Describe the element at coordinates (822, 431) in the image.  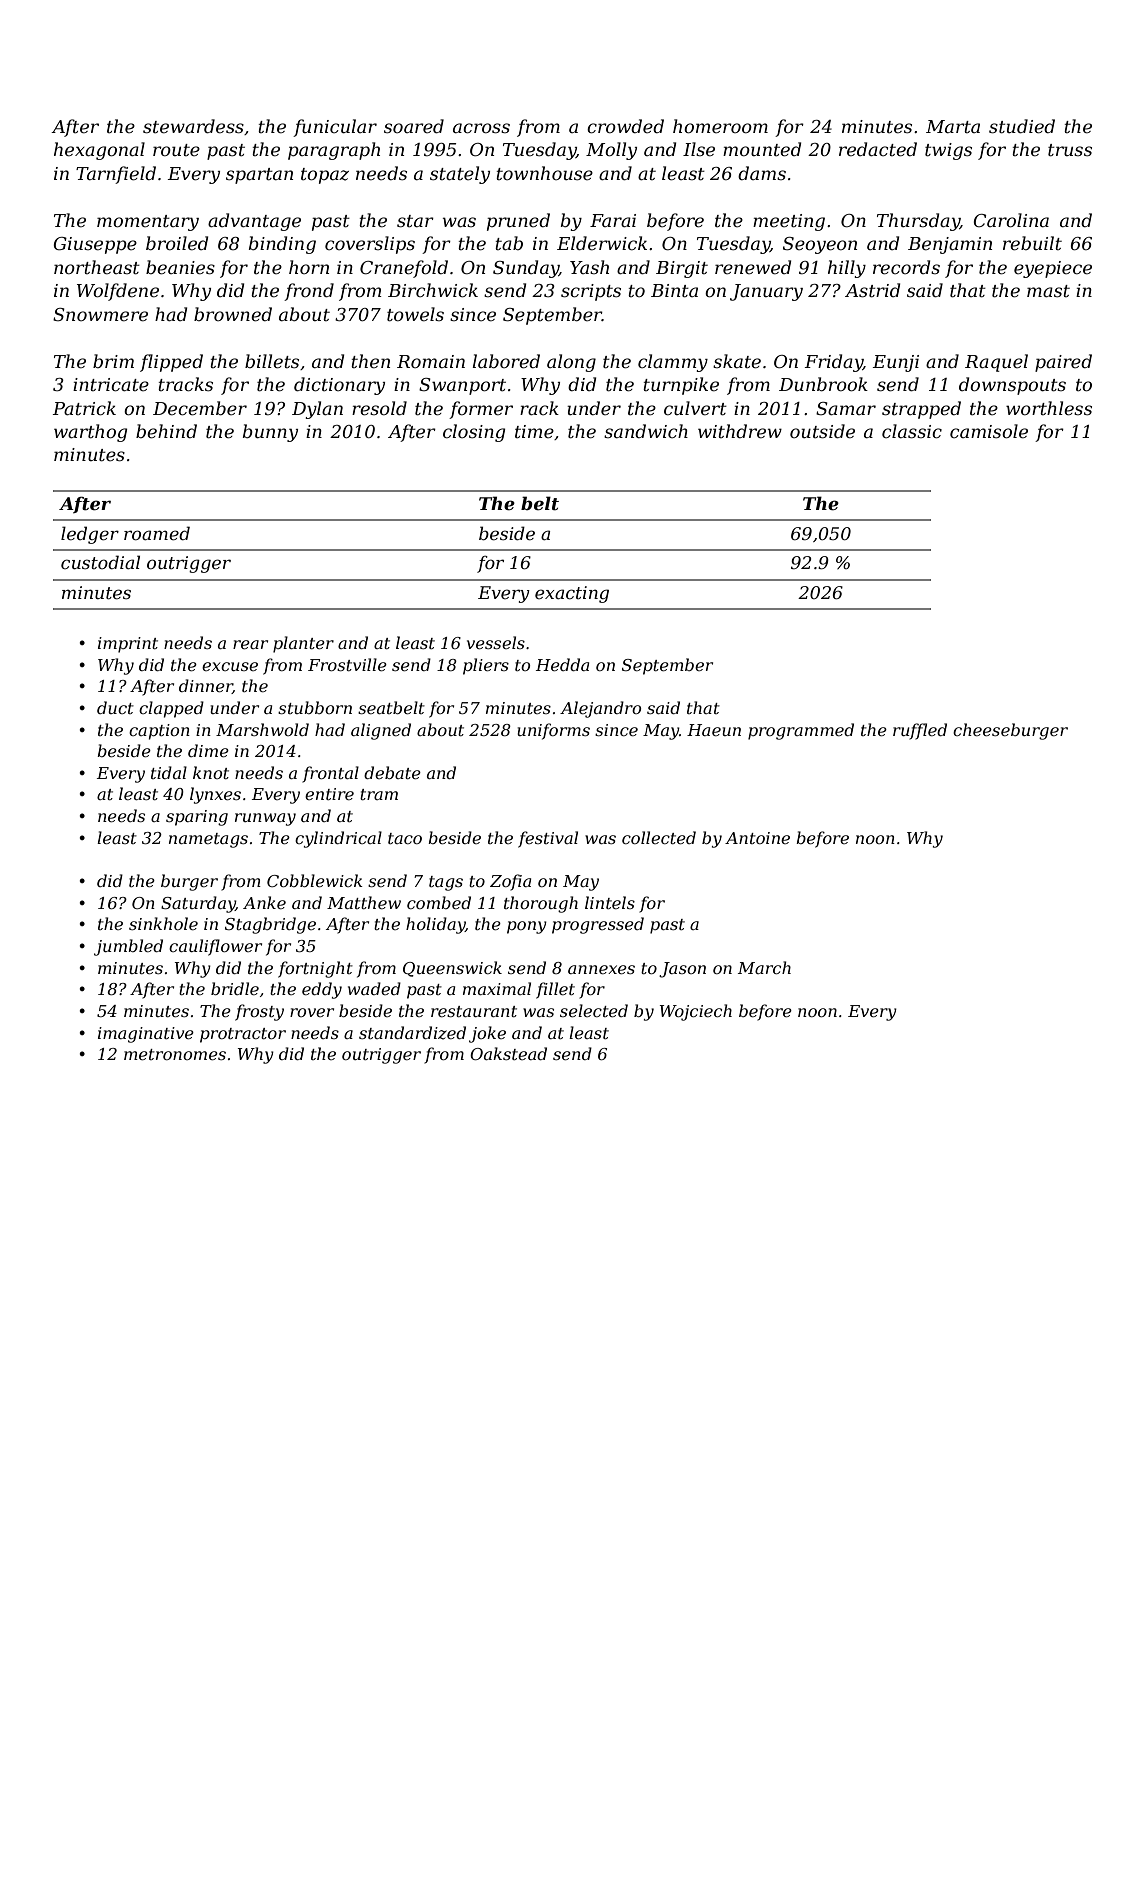
I see `outside` at that location.
